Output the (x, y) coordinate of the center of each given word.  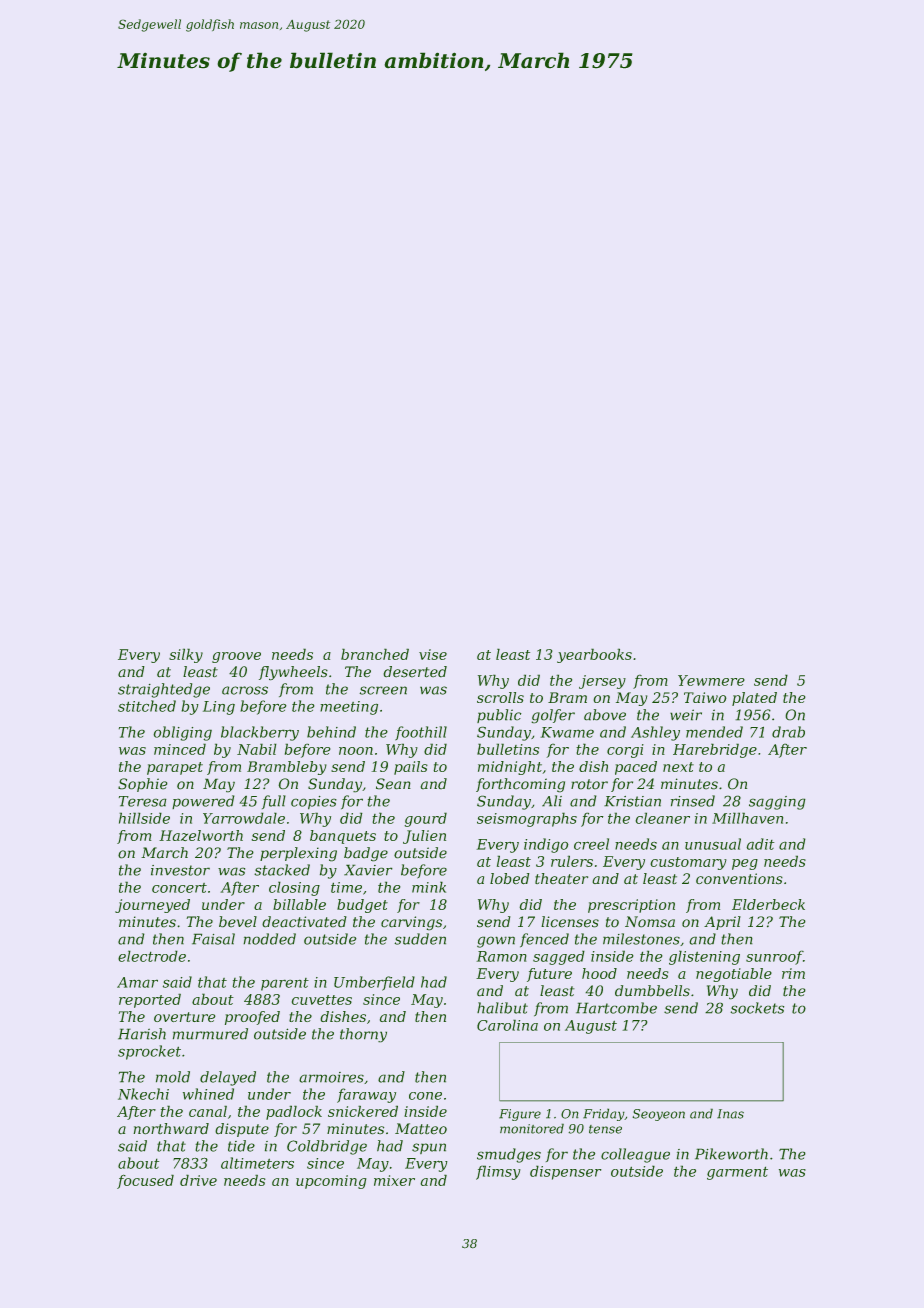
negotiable (734, 975)
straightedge (164, 690)
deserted (415, 672)
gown (496, 942)
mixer (394, 1180)
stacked (282, 870)
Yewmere (711, 680)
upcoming (331, 1182)
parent (285, 984)
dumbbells (652, 991)
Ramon (501, 956)
